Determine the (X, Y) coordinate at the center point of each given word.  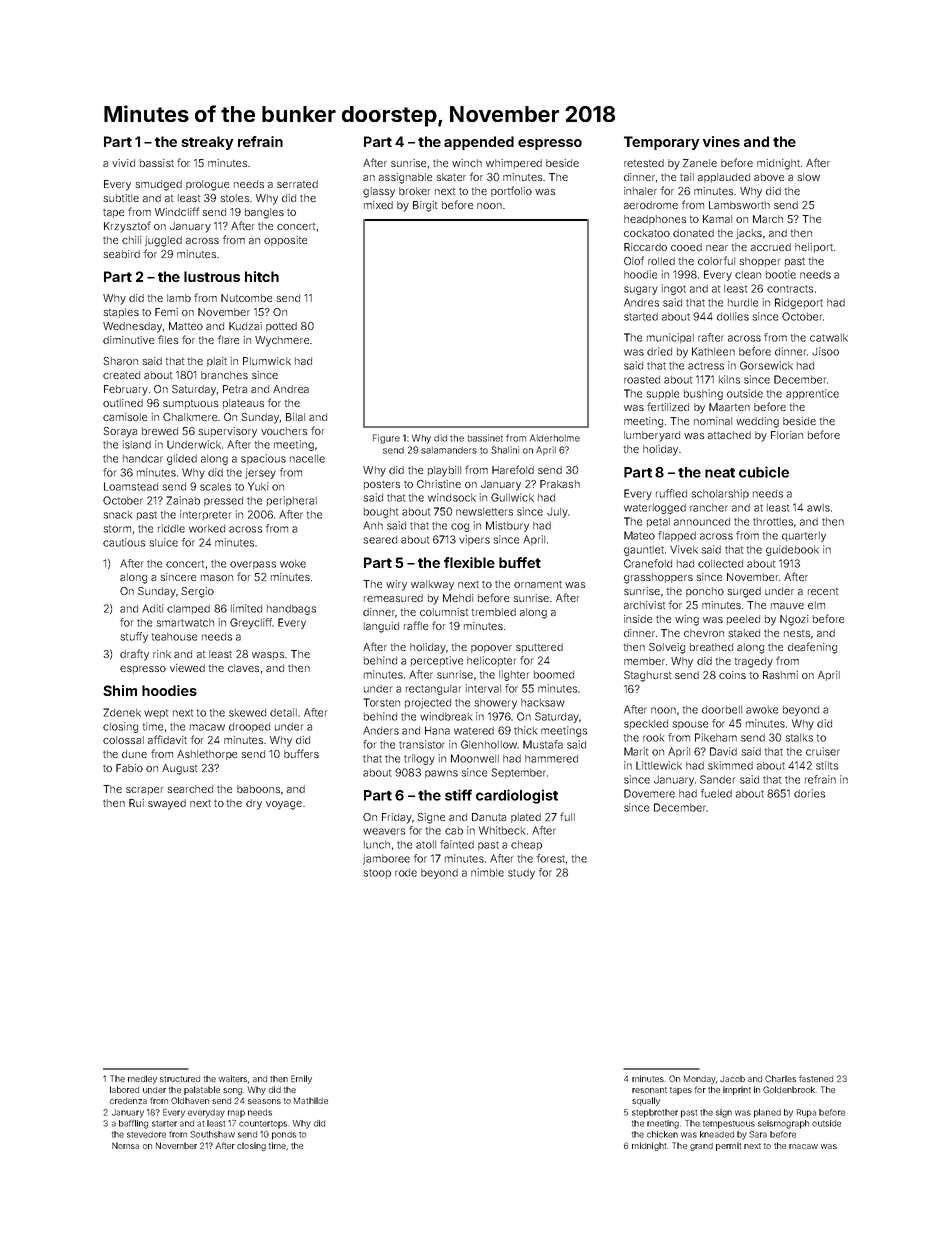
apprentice (812, 394)
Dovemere (649, 793)
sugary (641, 290)
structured (180, 1079)
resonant (649, 1090)
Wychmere (282, 341)
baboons (258, 789)
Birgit (425, 206)
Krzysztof (127, 227)
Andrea (291, 389)
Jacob (732, 1078)
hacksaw (543, 703)
